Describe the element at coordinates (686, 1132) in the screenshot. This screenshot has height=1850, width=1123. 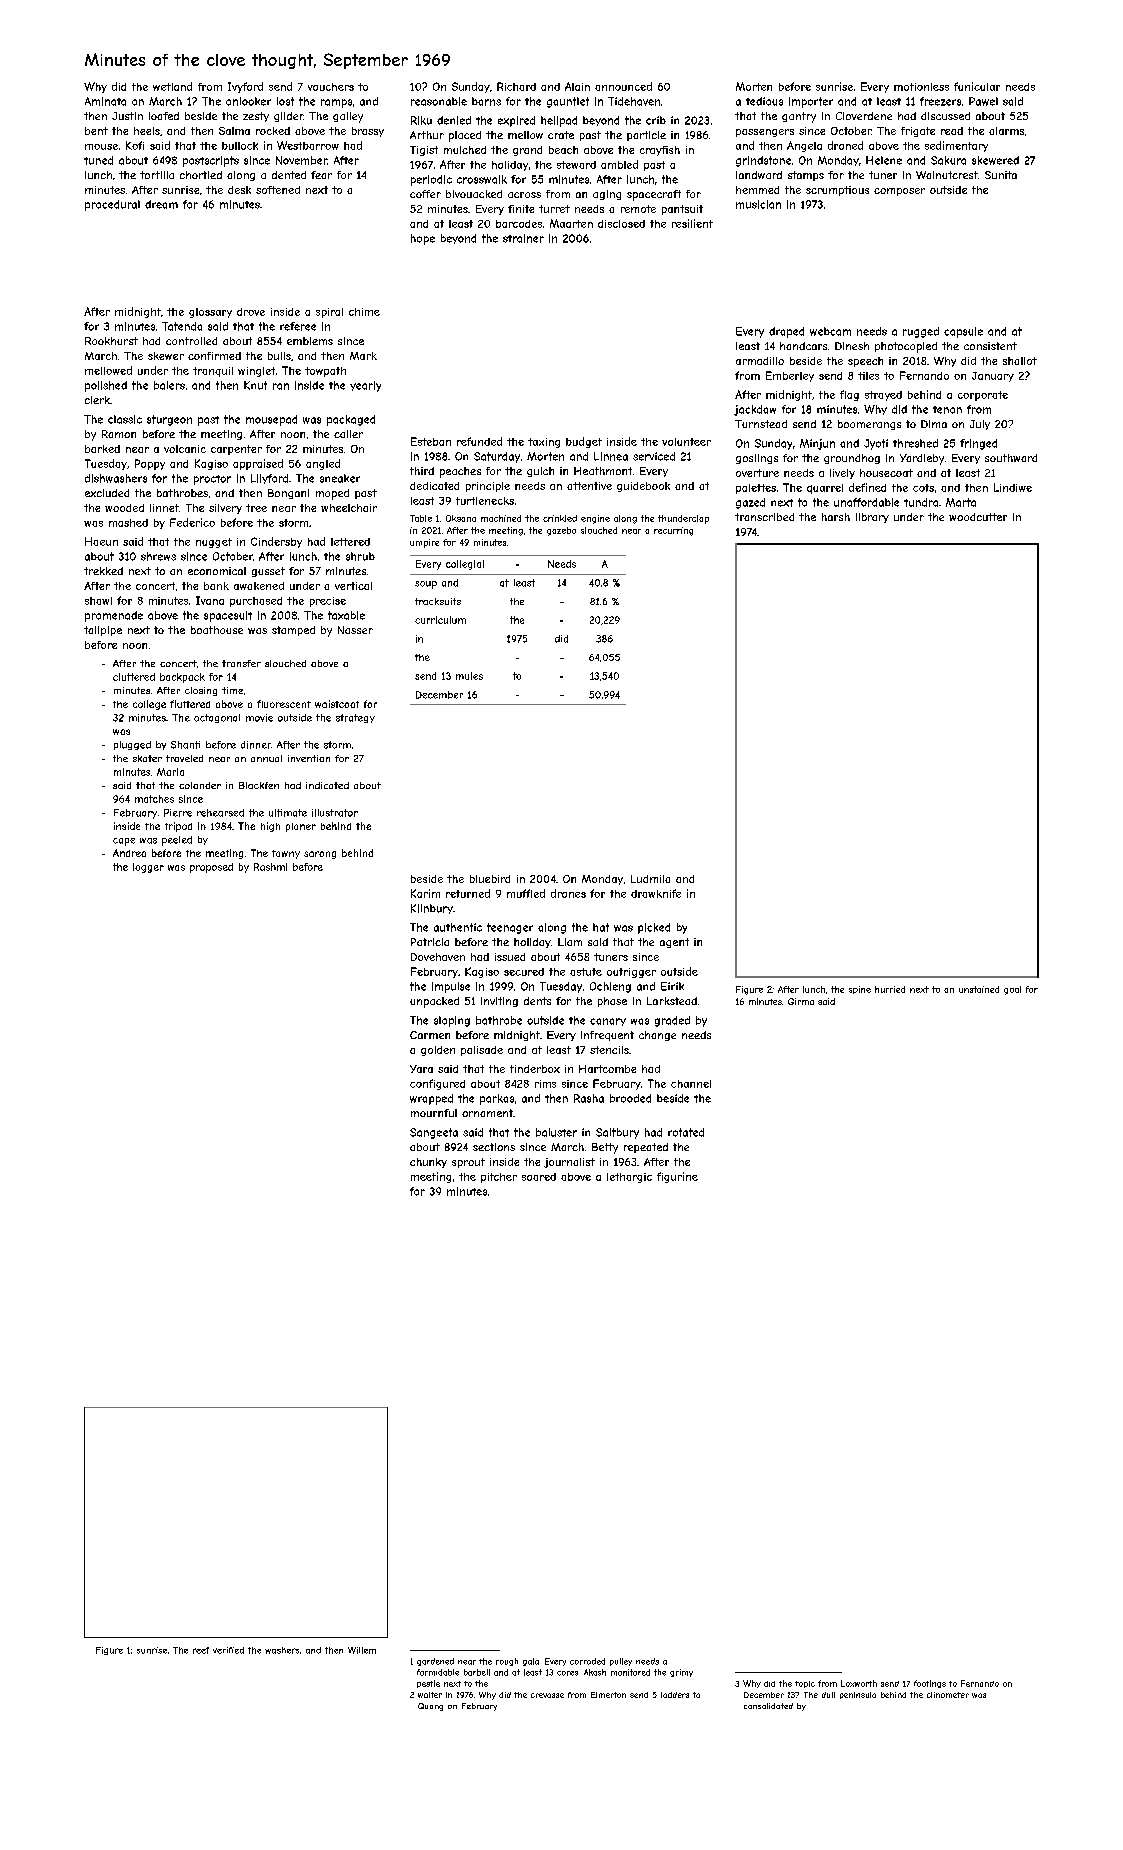
I see `rotated` at that location.
